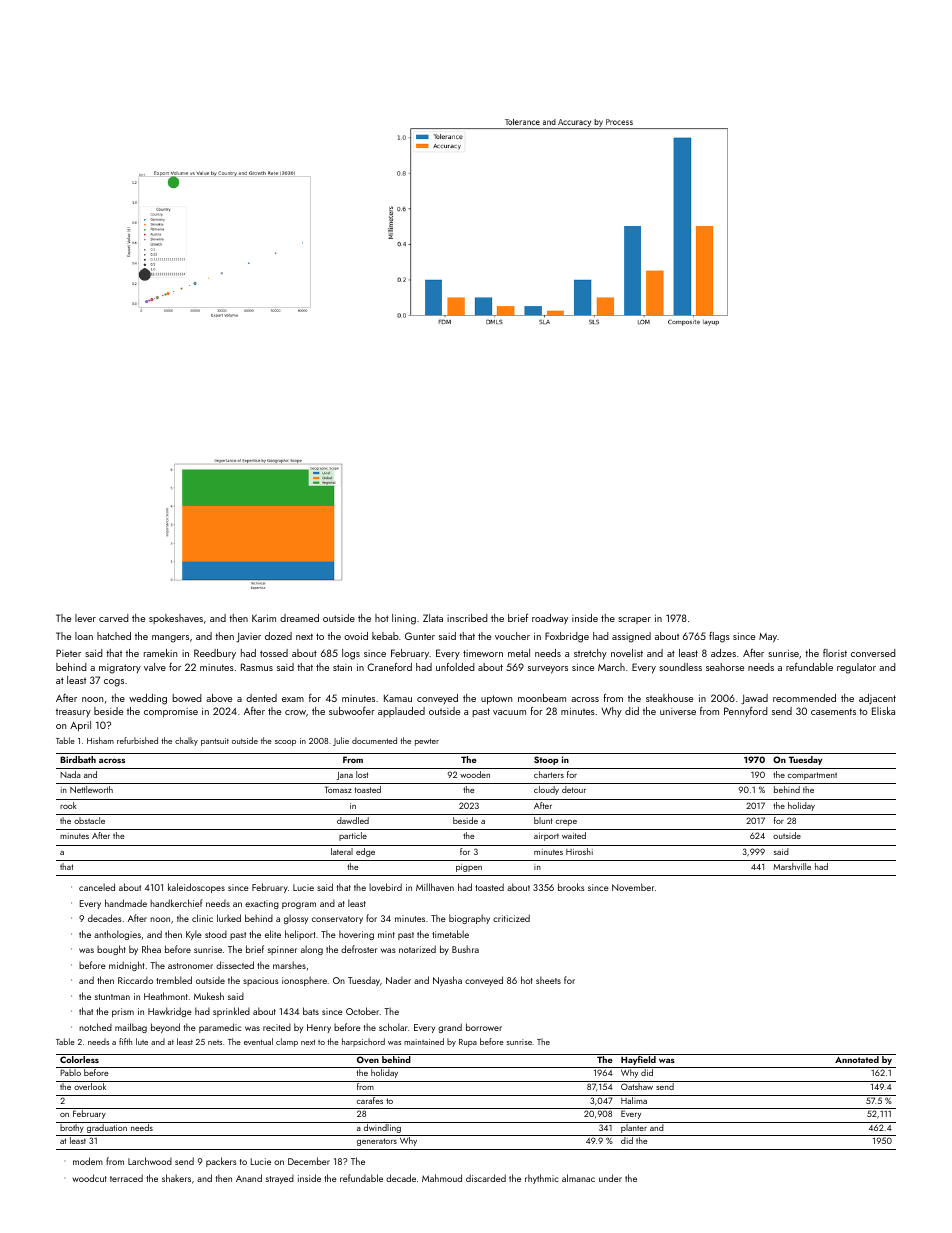 The image size is (952, 1233). What do you see at coordinates (856, 668) in the document?
I see `regulator` at bounding box center [856, 668].
